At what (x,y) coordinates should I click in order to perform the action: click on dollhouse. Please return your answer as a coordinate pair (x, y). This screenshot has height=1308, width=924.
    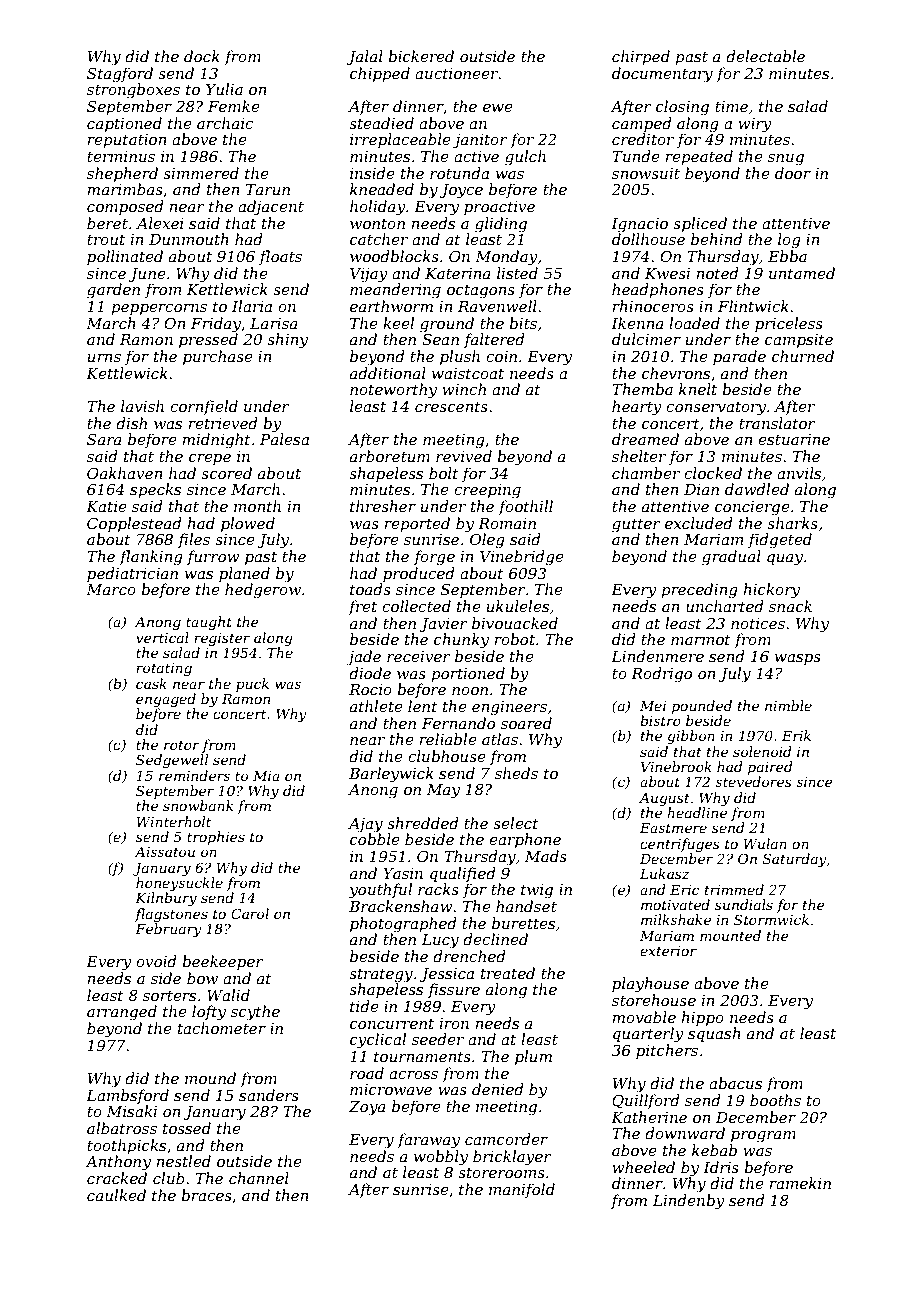
    Looking at the image, I should click on (648, 239).
